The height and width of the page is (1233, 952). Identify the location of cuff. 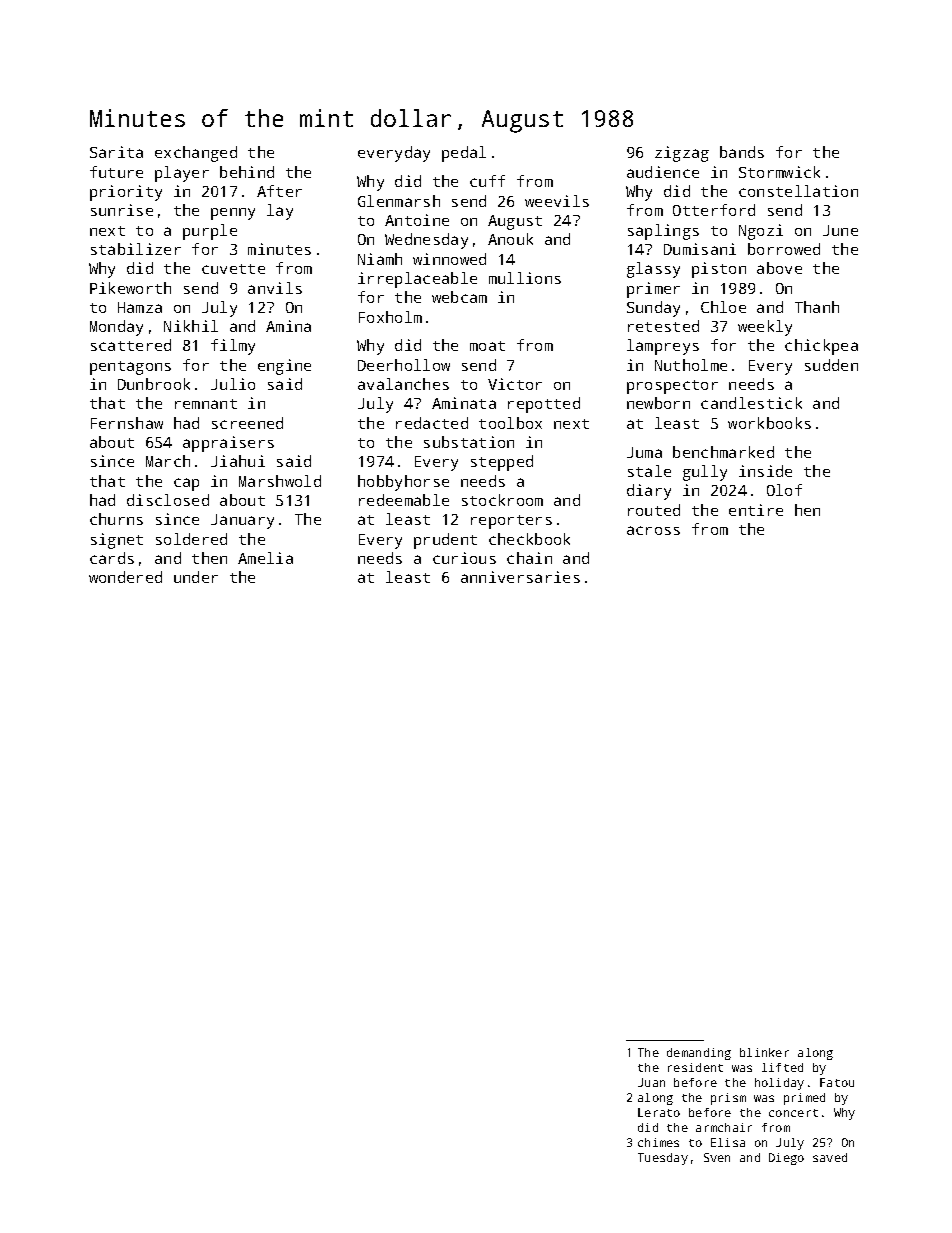
(487, 181).
